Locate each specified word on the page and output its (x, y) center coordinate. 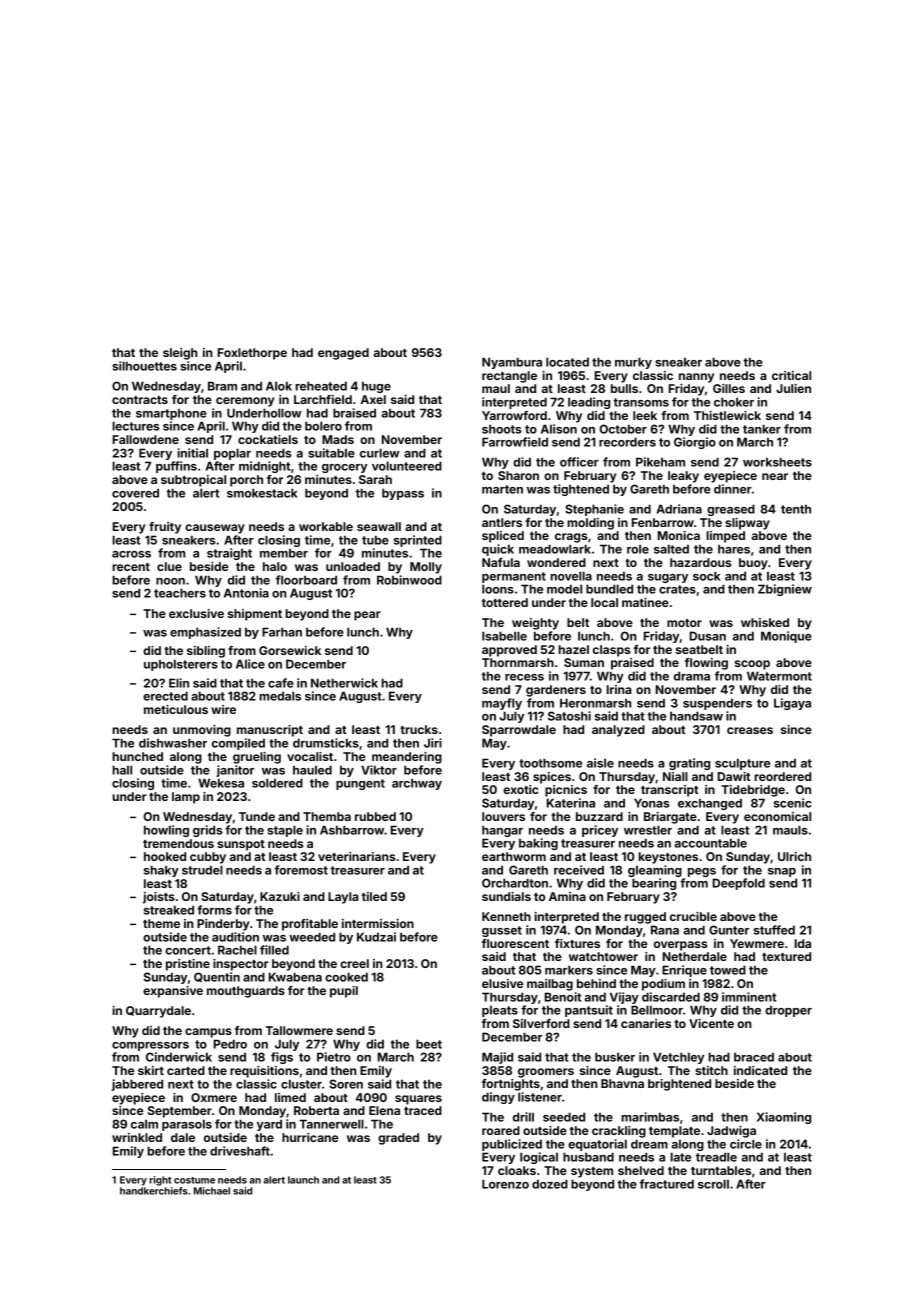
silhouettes (144, 366)
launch (303, 1180)
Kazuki (280, 896)
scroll (713, 1184)
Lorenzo (505, 1184)
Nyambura (512, 363)
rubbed (375, 816)
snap (782, 872)
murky (633, 363)
